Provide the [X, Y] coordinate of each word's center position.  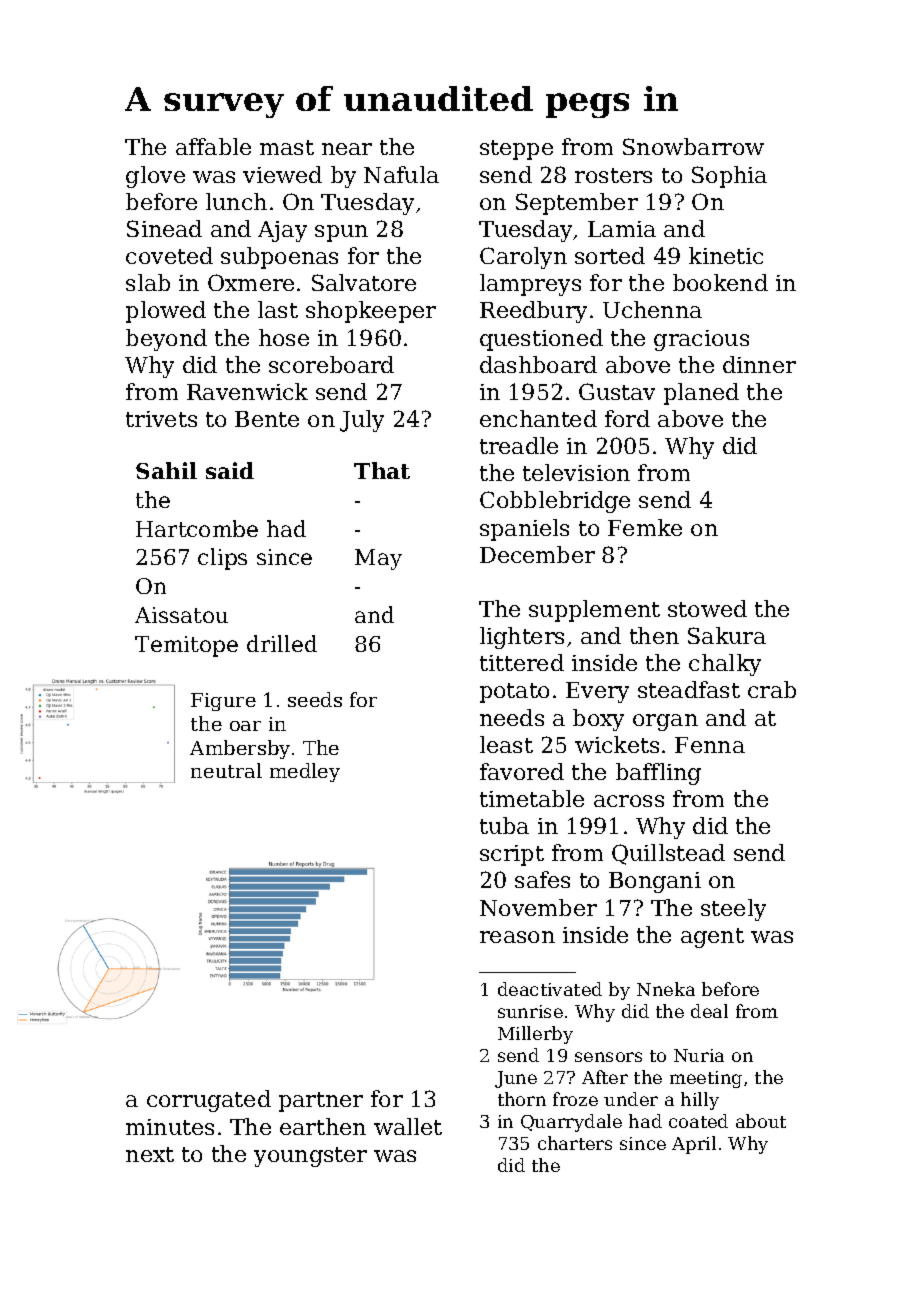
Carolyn [523, 258]
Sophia [729, 177]
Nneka [666, 989]
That [382, 470]
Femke [645, 527]
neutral [226, 770]
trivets [161, 419]
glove [155, 177]
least [506, 744]
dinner [759, 364]
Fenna [710, 745]
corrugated [209, 1101]
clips [222, 559]
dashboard [538, 364]
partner [321, 1102]
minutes [170, 1127]
